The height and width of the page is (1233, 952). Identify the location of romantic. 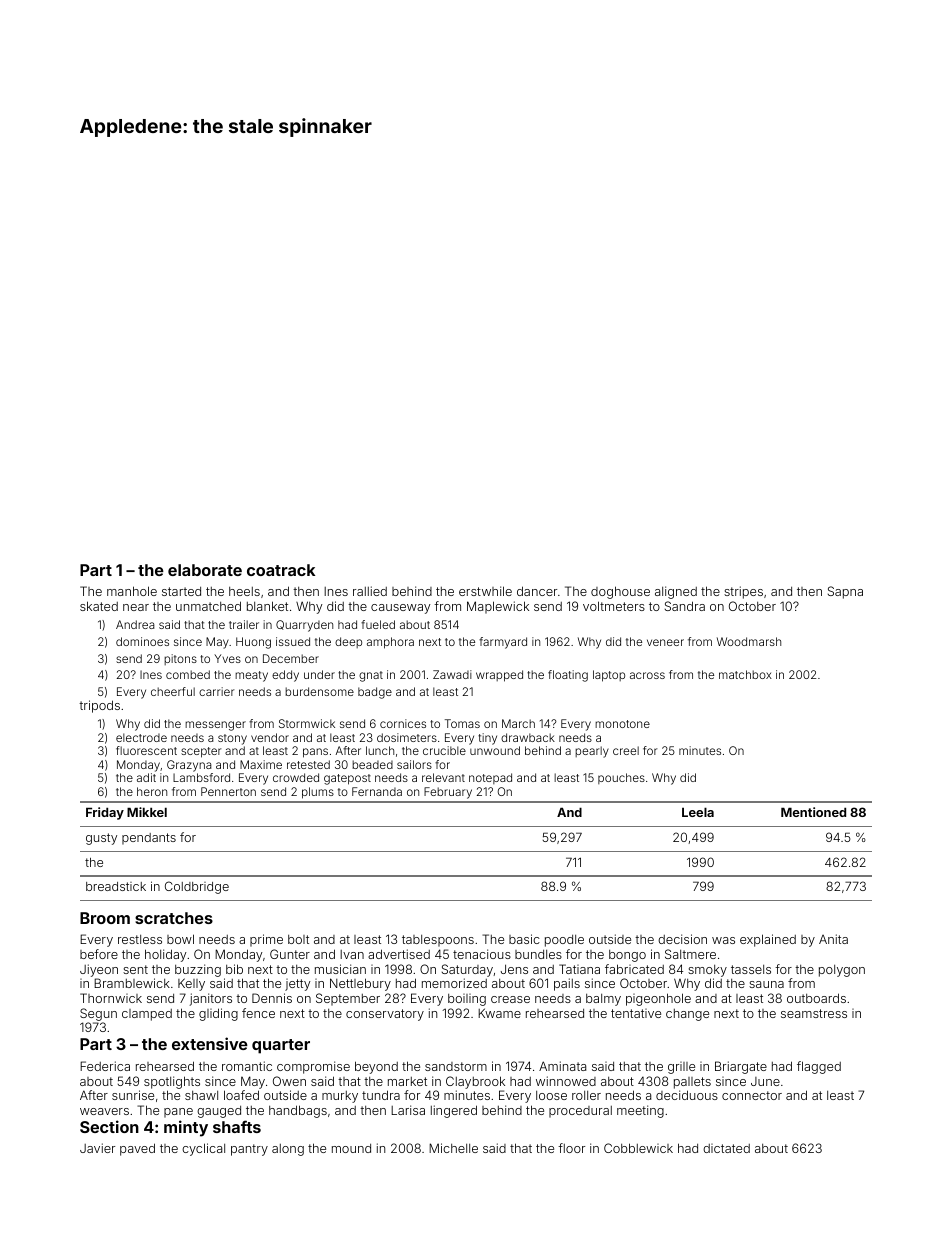
(247, 1066).
